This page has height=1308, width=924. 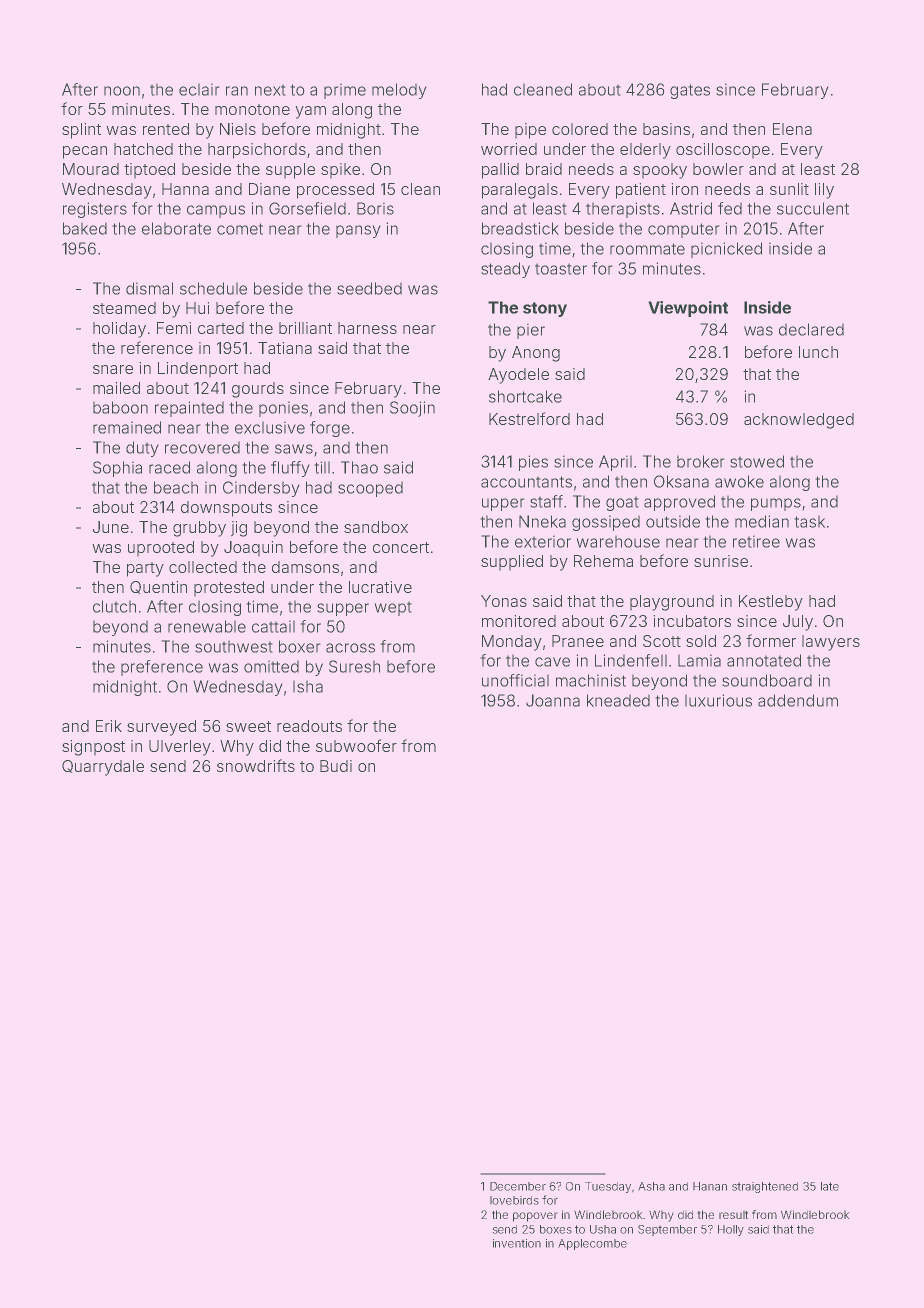 What do you see at coordinates (113, 369) in the page?
I see `snare` at bounding box center [113, 369].
